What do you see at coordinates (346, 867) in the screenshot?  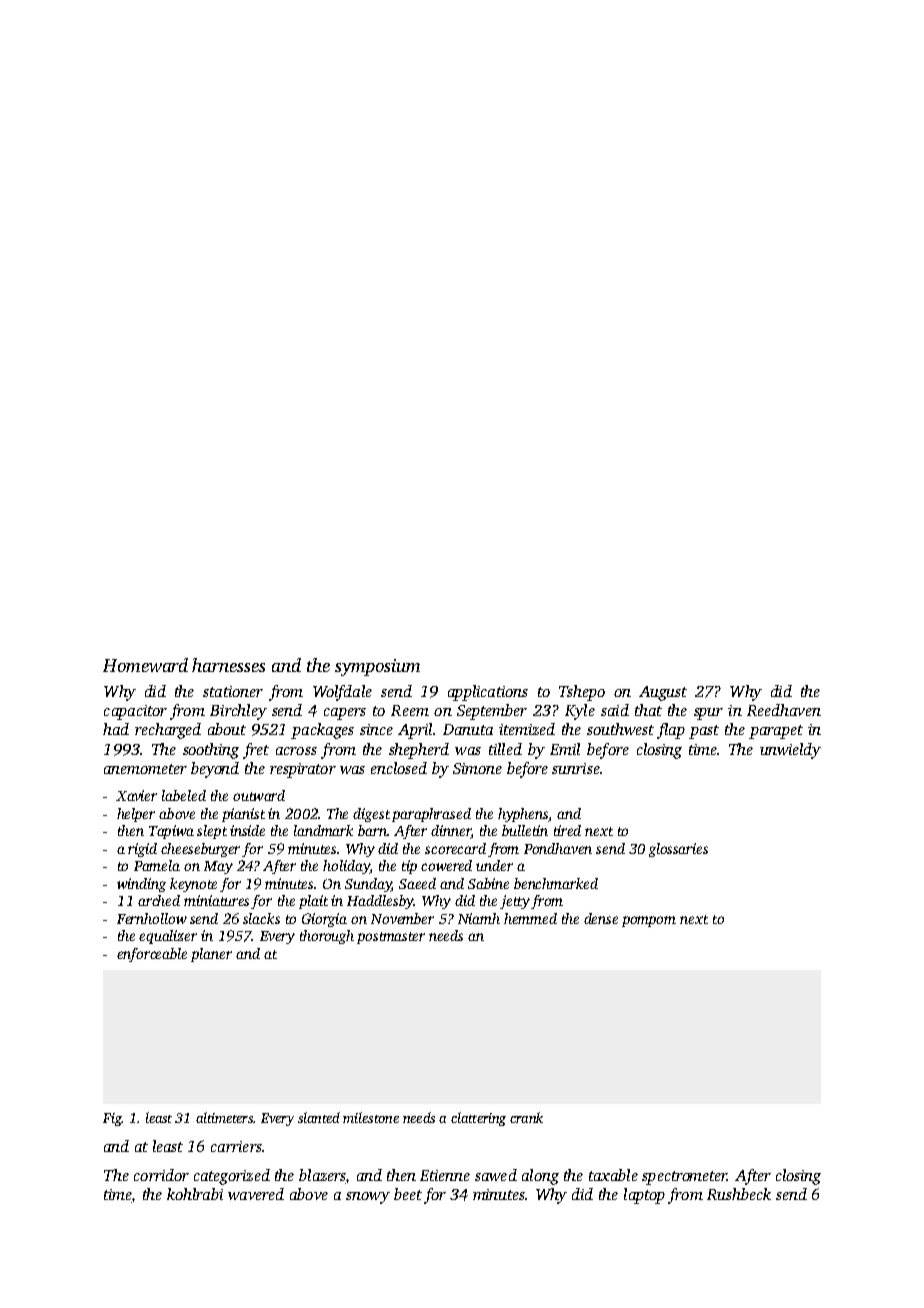 I see `holiday` at bounding box center [346, 867].
